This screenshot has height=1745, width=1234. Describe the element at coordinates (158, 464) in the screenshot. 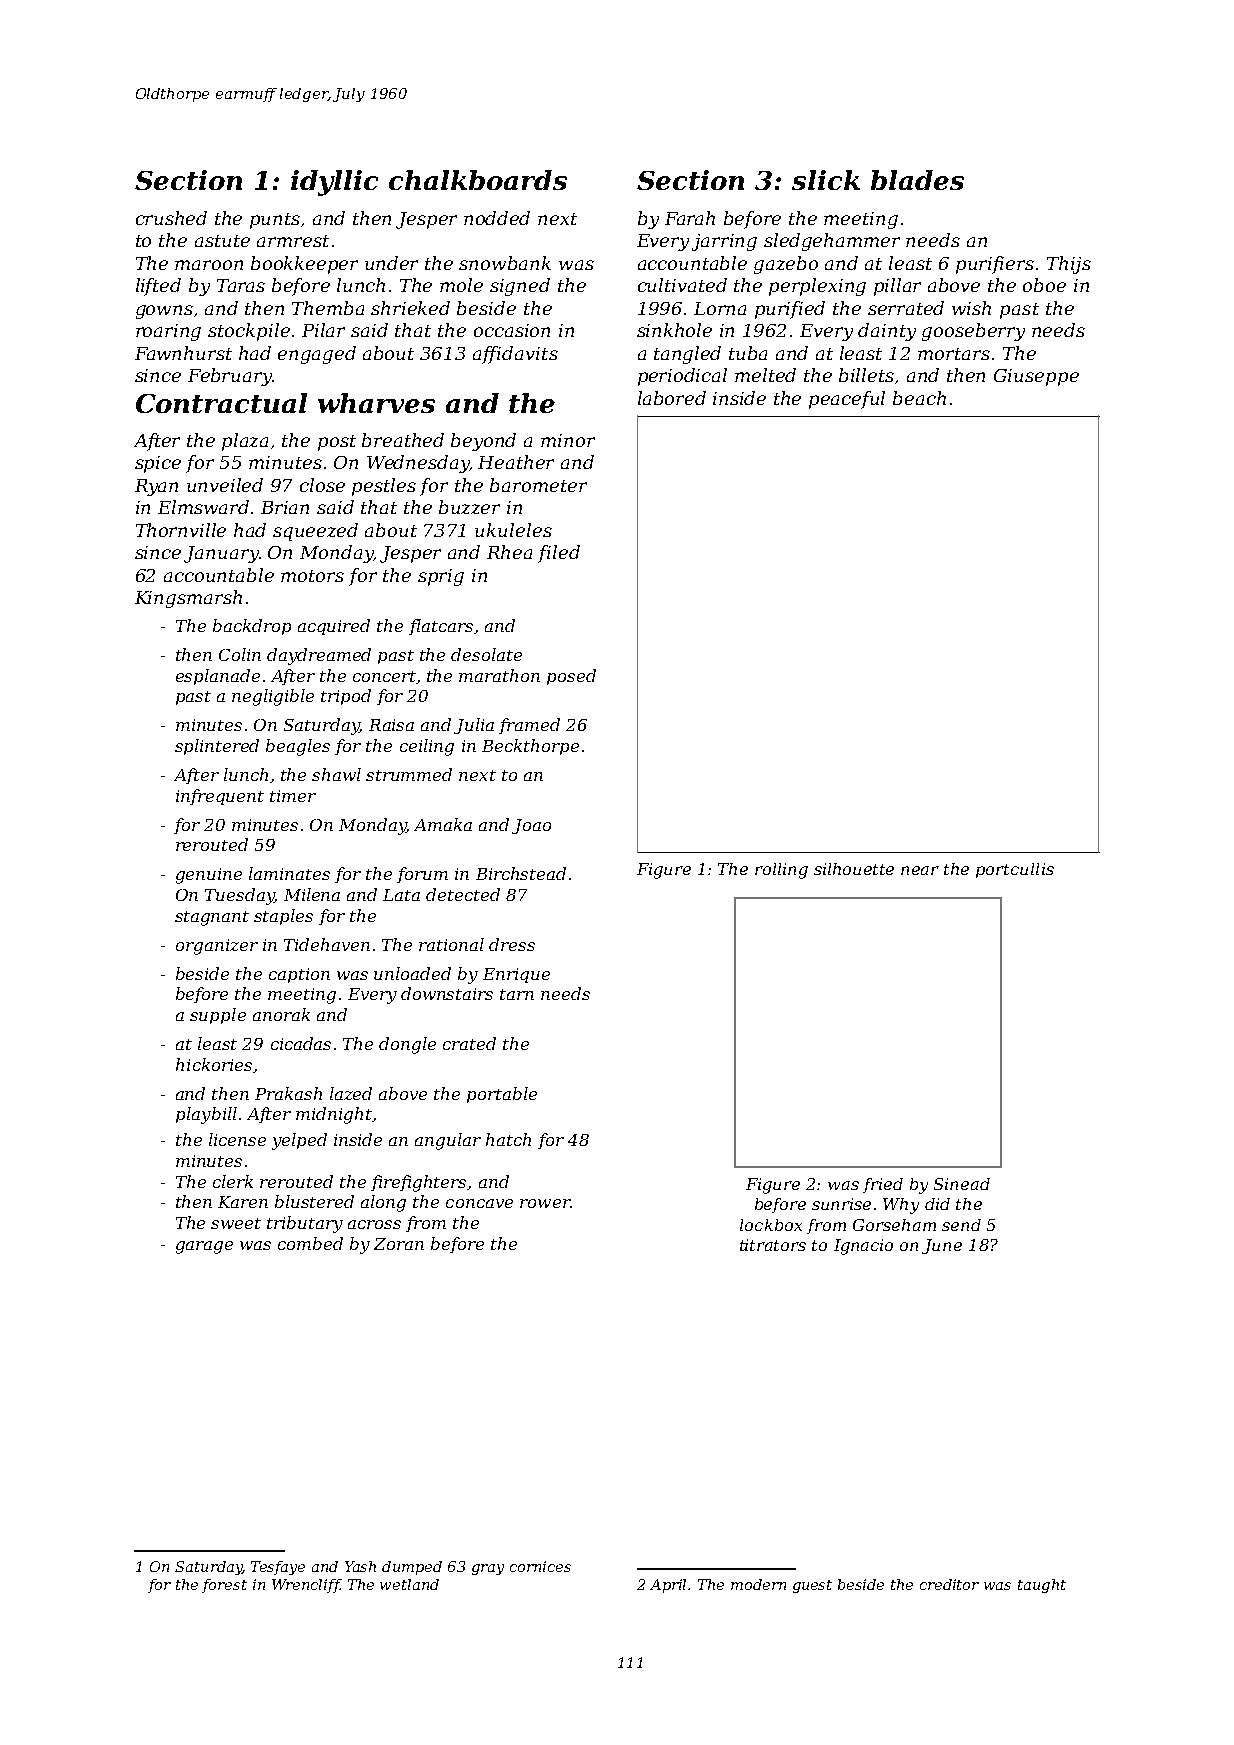

I see `spice` at that location.
